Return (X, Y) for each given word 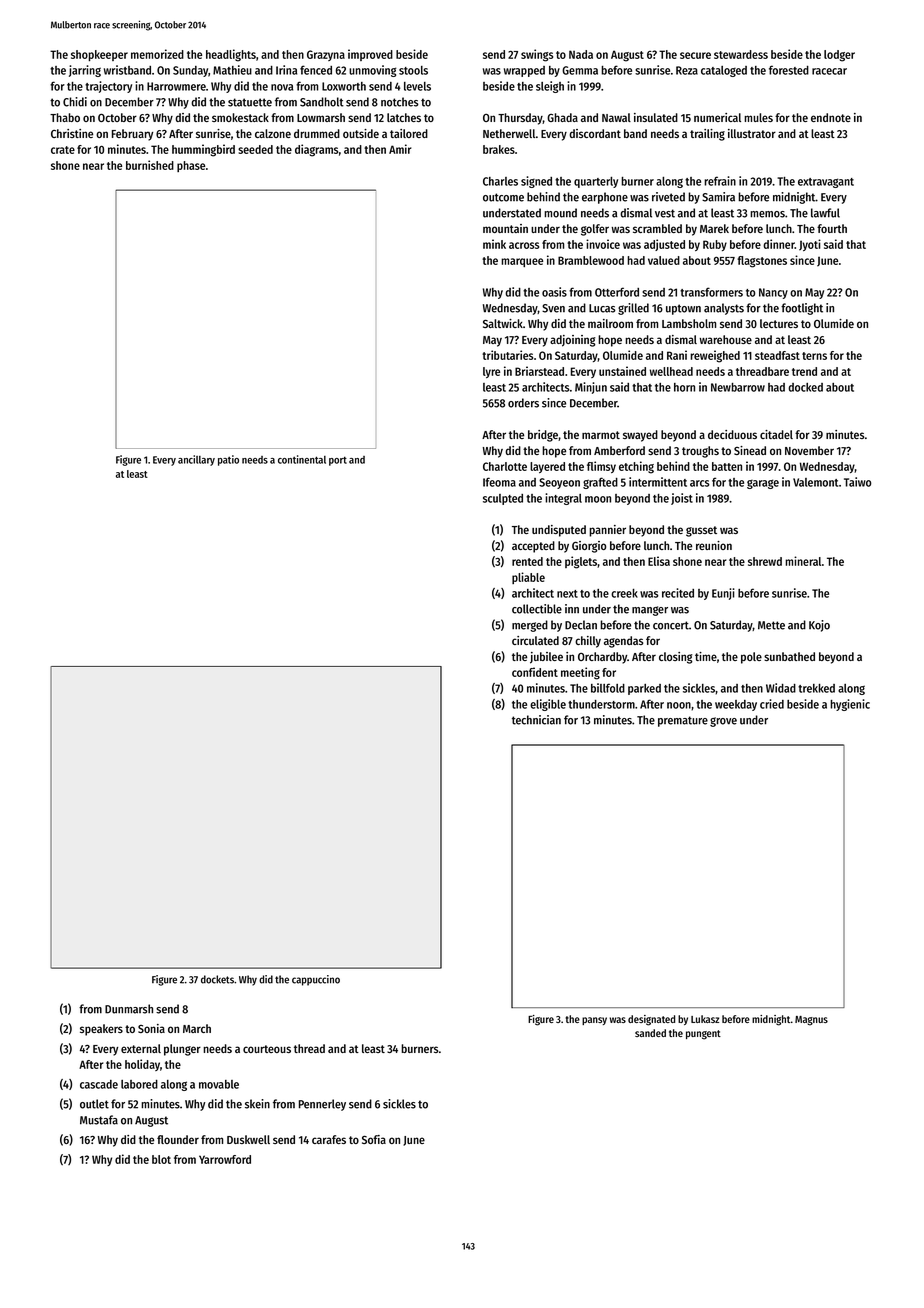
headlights (231, 55)
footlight (802, 309)
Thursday (520, 119)
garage (763, 484)
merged (530, 626)
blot (161, 1159)
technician (536, 720)
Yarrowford (225, 1159)
